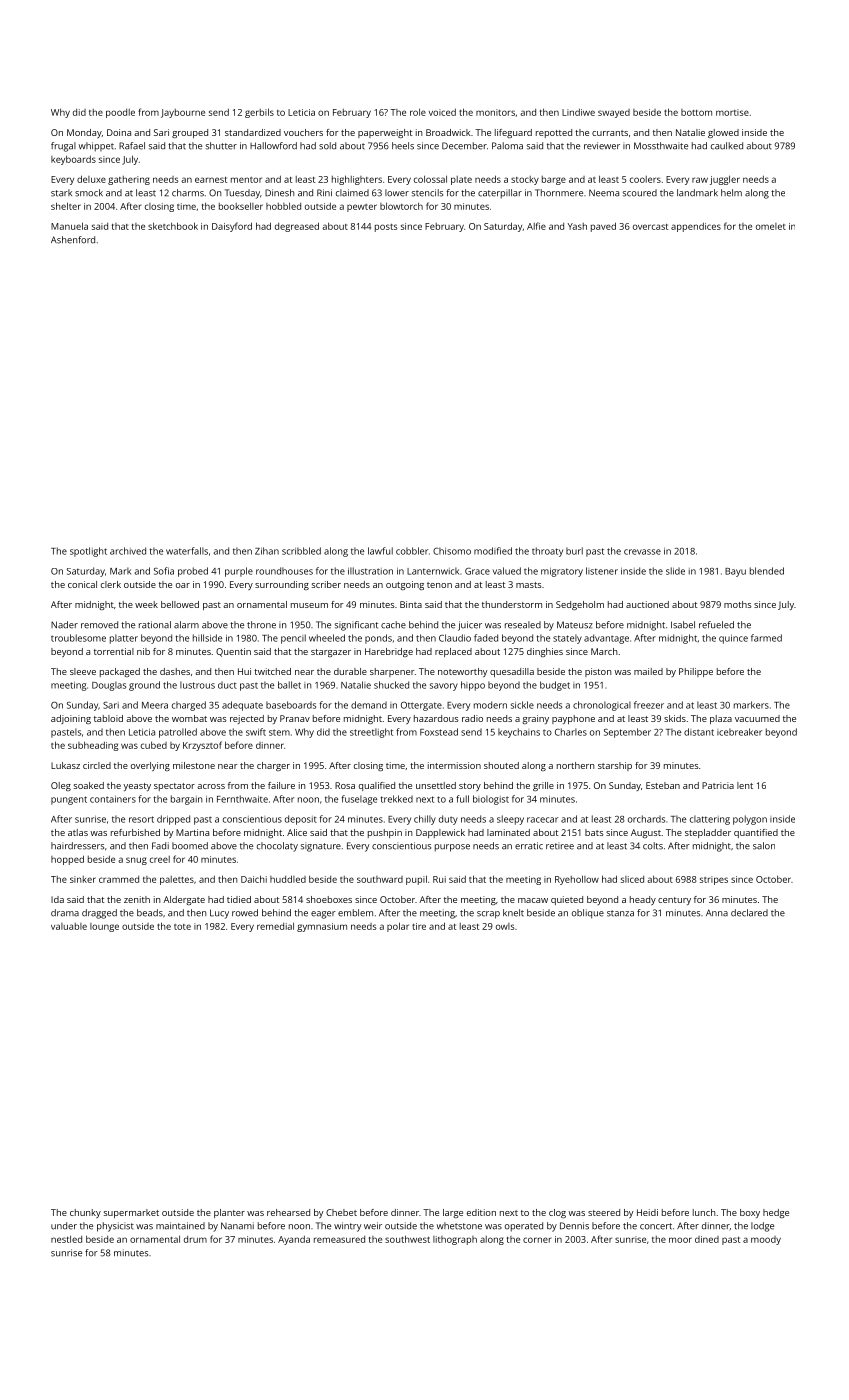 The width and height of the screenshot is (849, 1400). I want to click on full, so click(462, 799).
